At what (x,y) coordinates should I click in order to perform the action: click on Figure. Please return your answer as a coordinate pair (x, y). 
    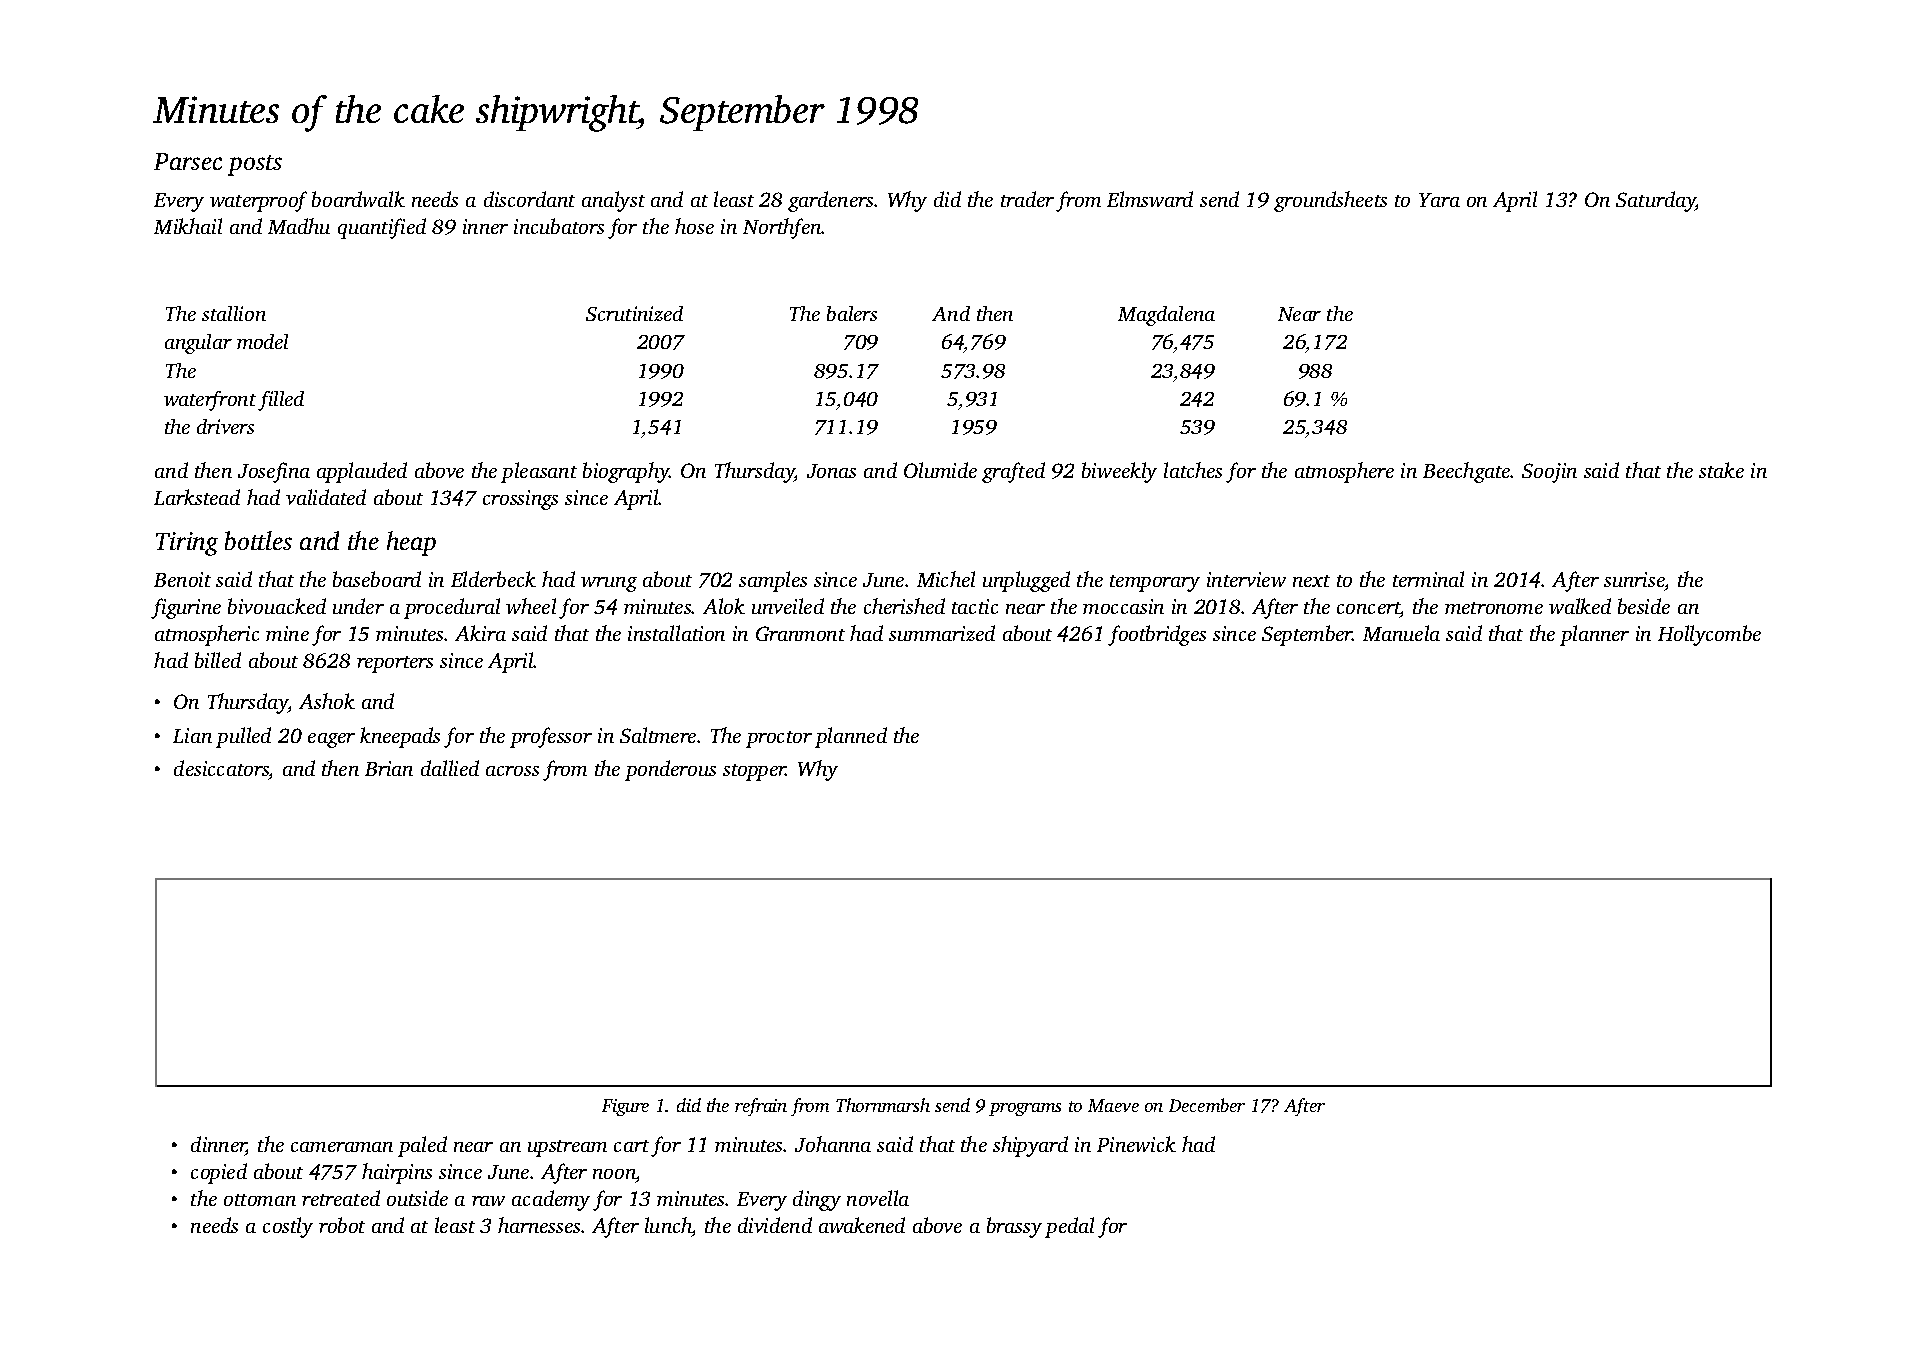
    Looking at the image, I should click on (625, 1107).
